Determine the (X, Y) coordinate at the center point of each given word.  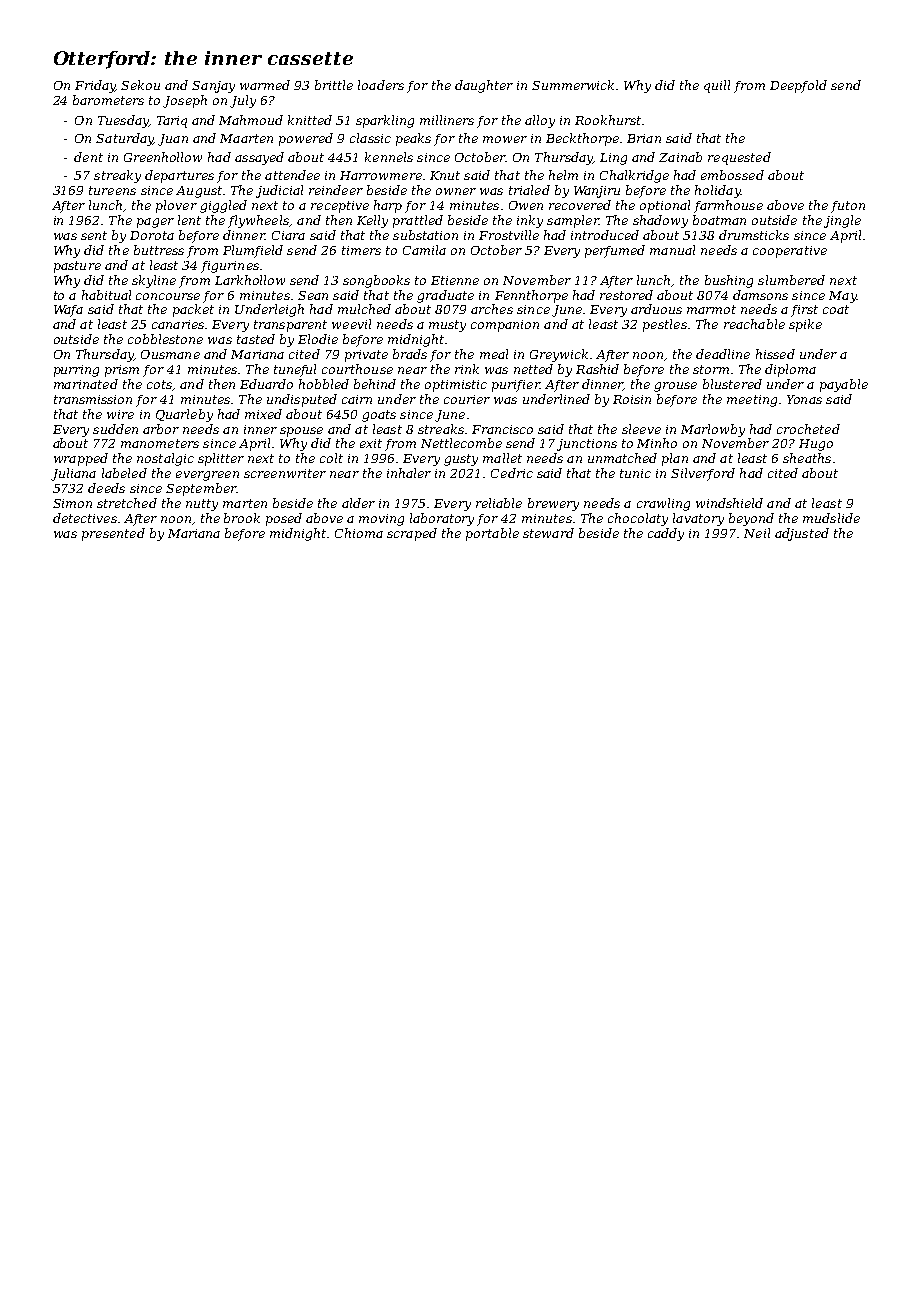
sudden (115, 429)
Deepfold (798, 86)
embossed (732, 175)
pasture (77, 267)
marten (245, 503)
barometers (108, 100)
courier (467, 399)
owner (456, 191)
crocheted (808, 429)
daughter (484, 86)
